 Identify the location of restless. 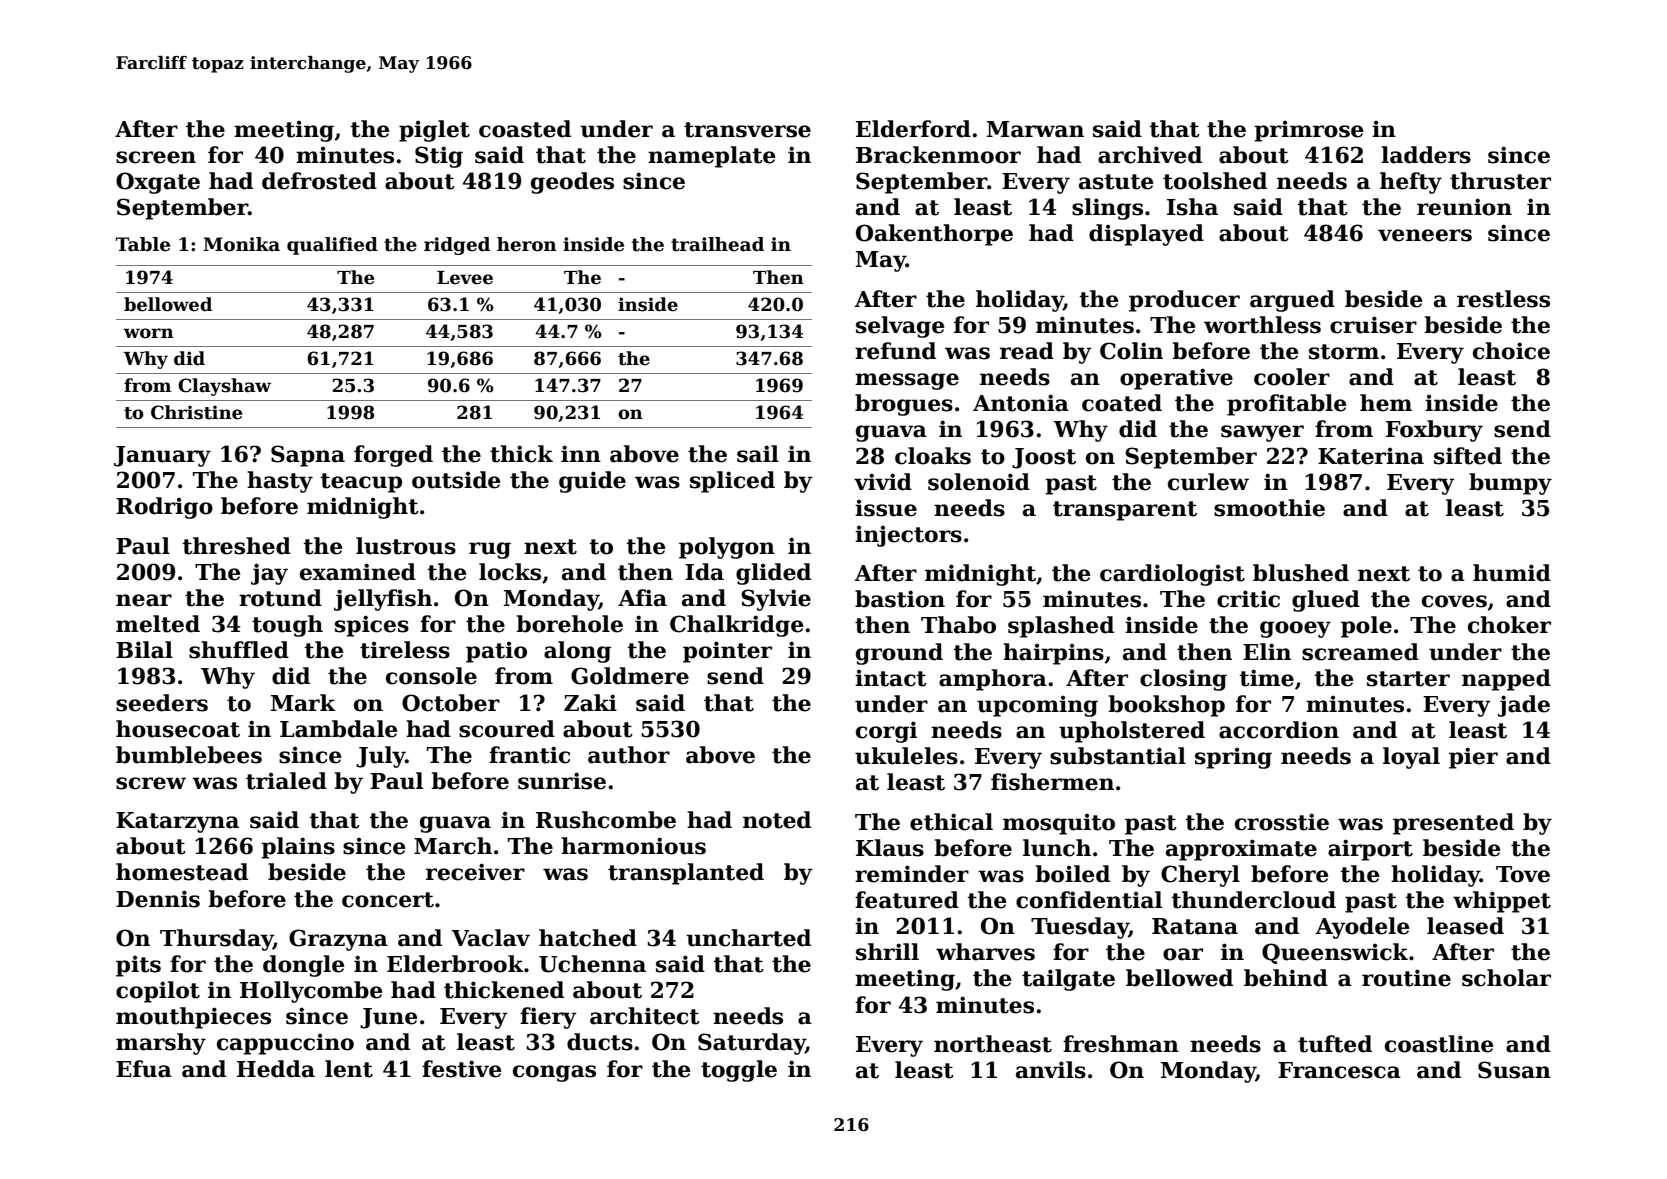
(1503, 299).
